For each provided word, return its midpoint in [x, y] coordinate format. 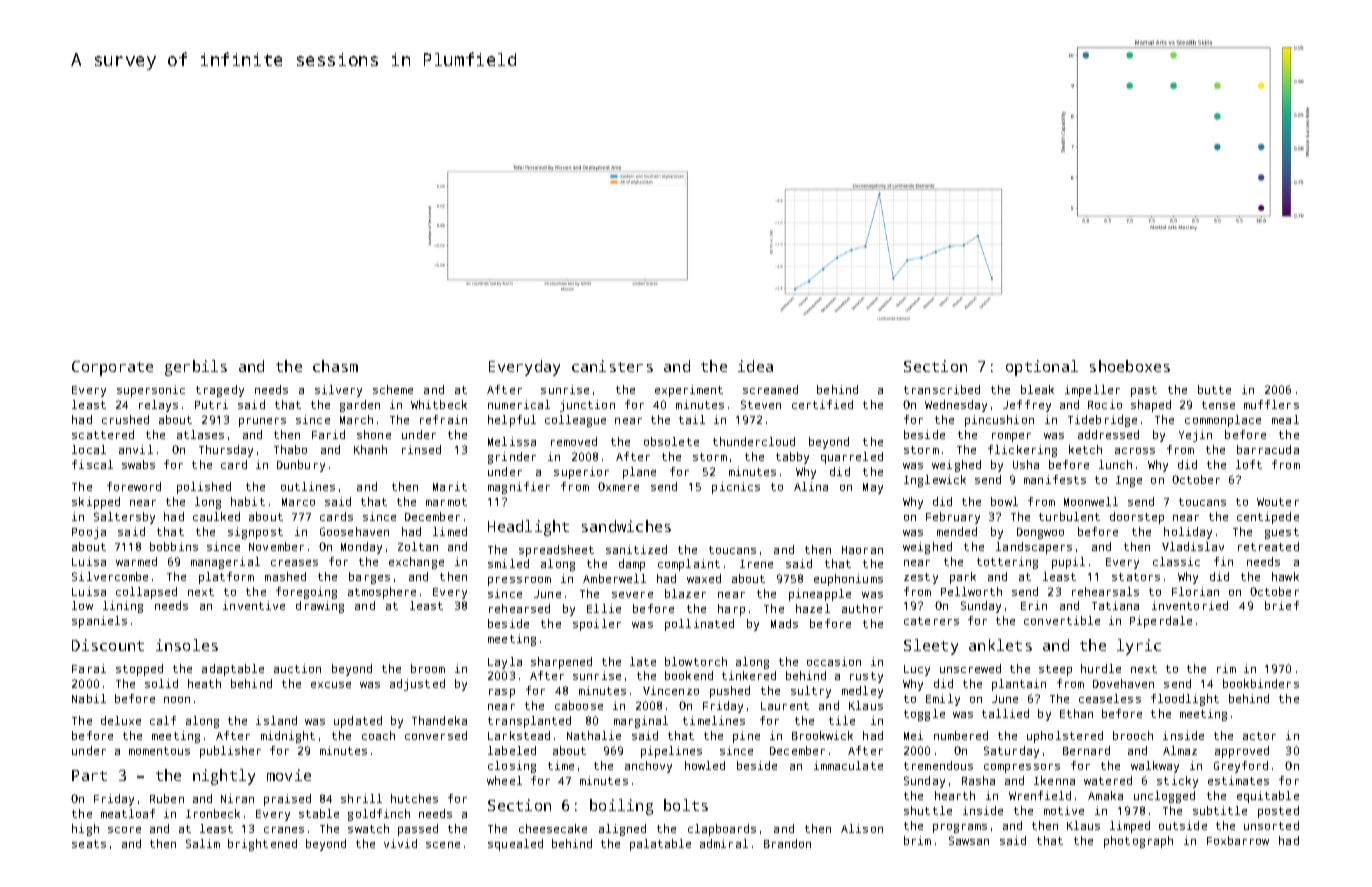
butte [1214, 389]
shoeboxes [1130, 366]
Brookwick [822, 735]
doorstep [1137, 518]
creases [294, 563]
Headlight [528, 528]
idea [755, 366]
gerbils [196, 368]
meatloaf [128, 813]
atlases [200, 434]
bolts [686, 805]
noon [177, 700]
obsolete [671, 441]
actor [1259, 736]
